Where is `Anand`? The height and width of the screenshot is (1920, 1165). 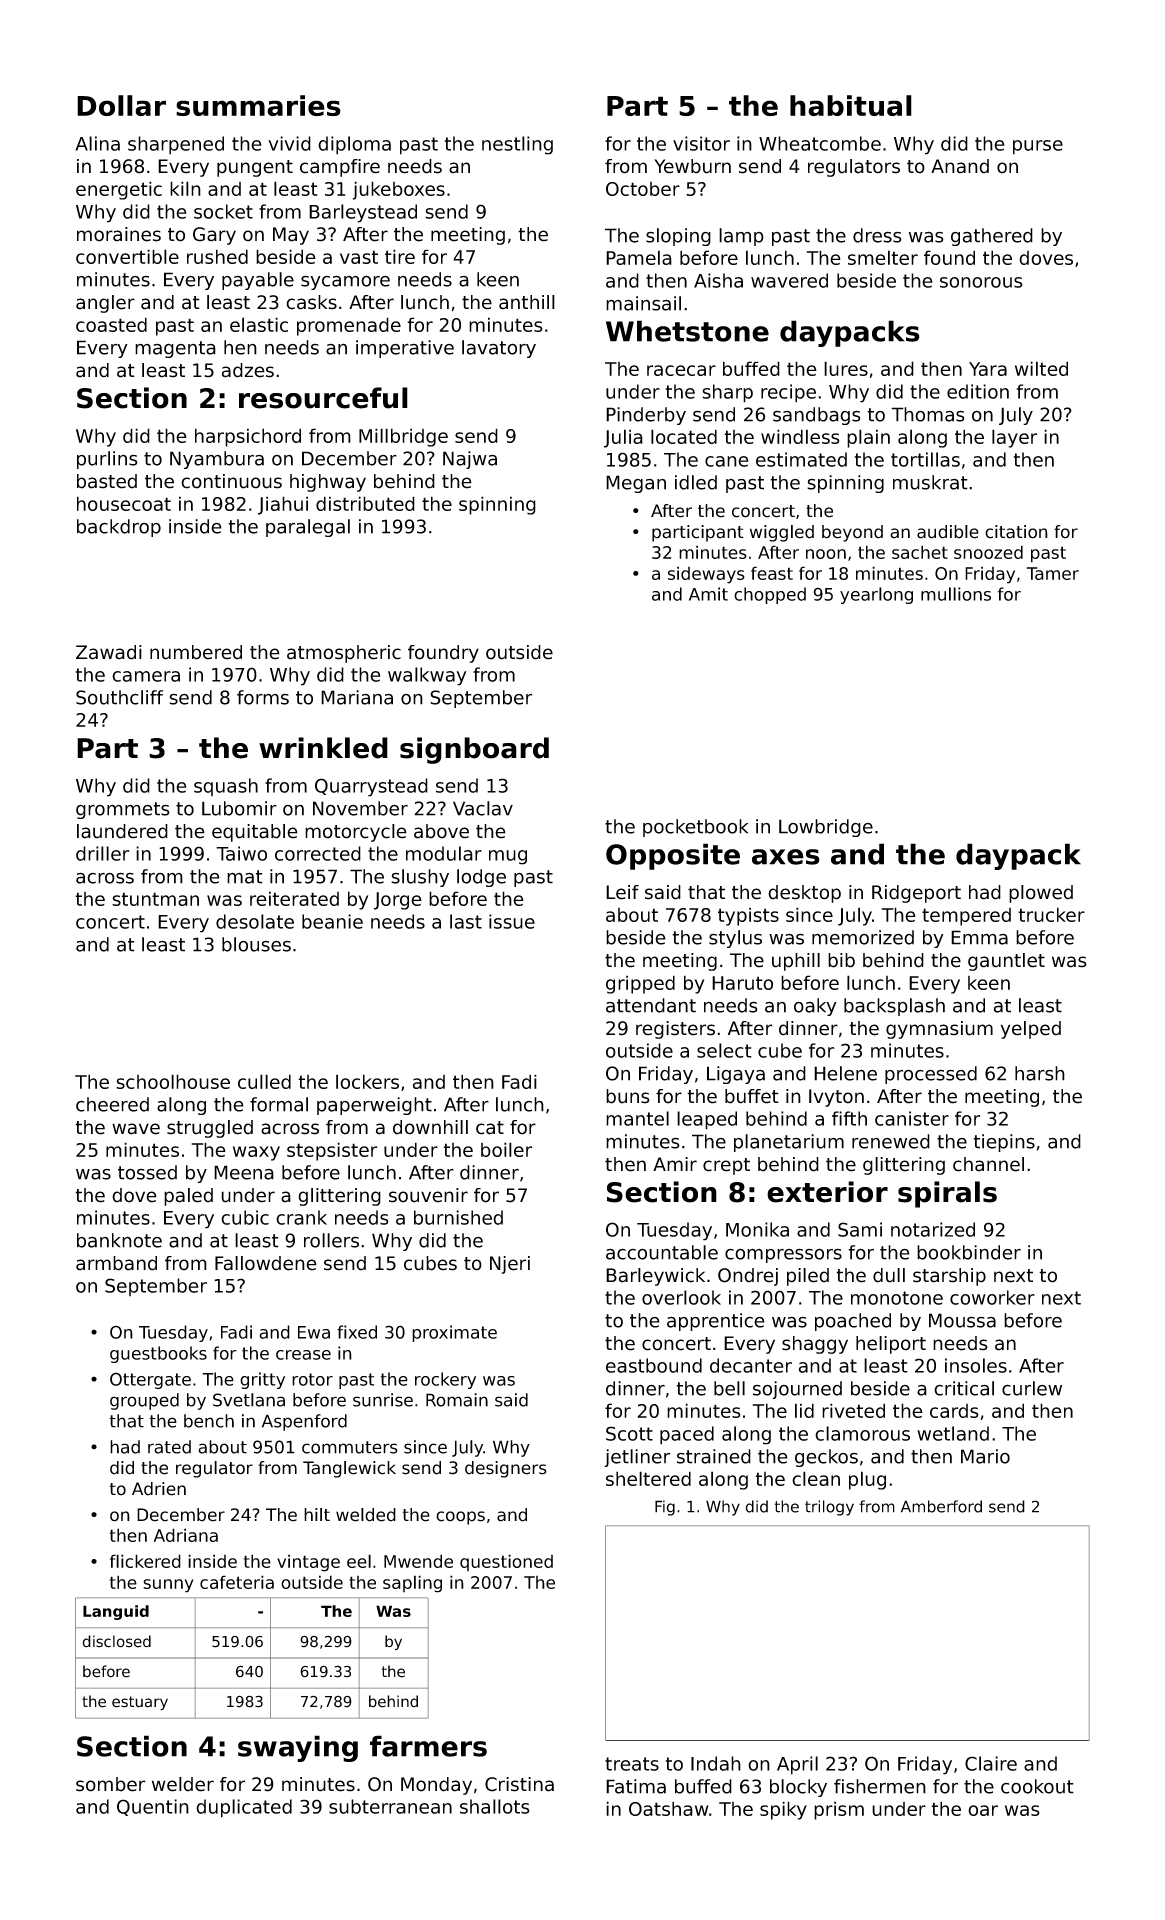 Anand is located at coordinates (960, 166).
